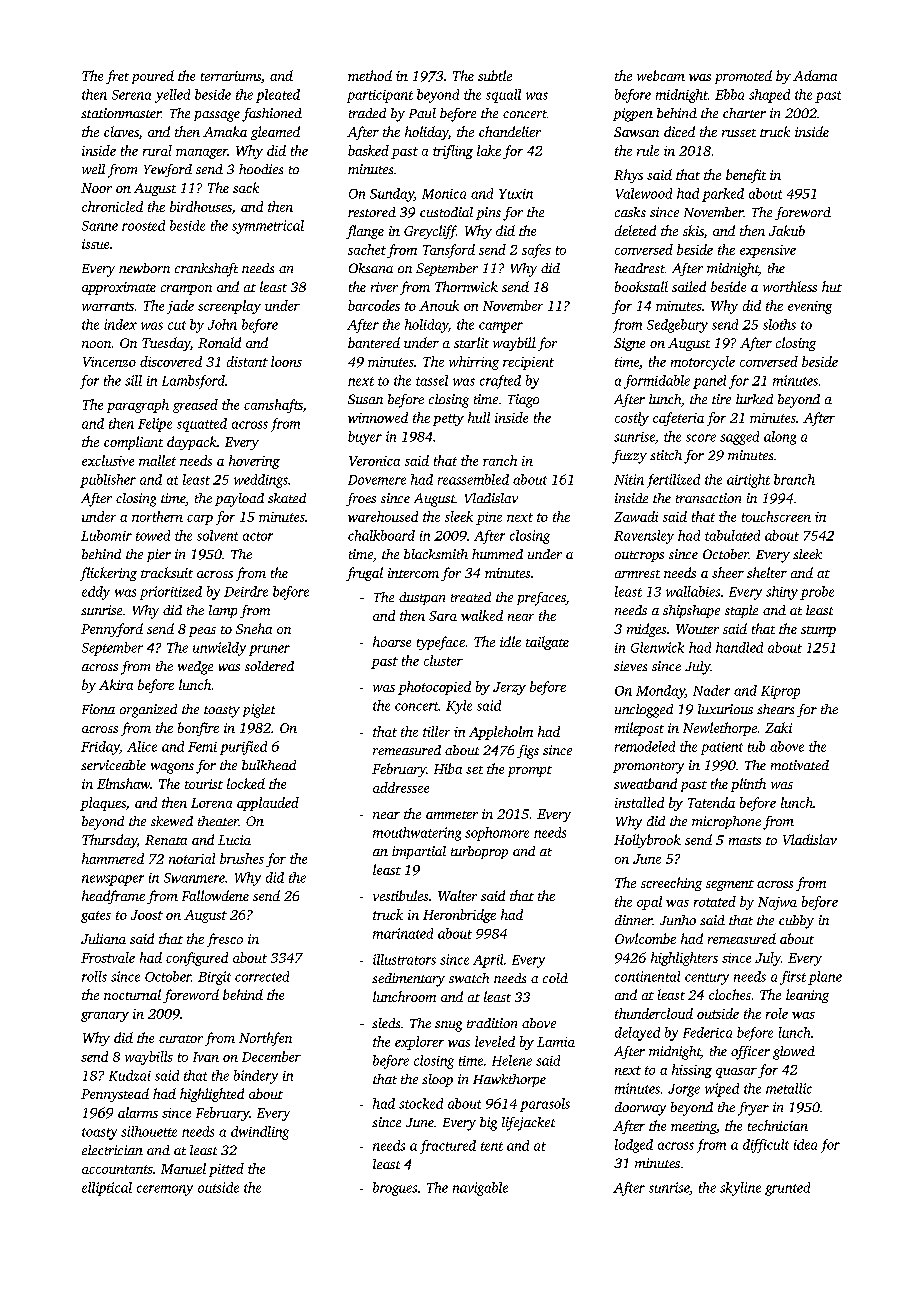 Image resolution: width=924 pixels, height=1308 pixels. Describe the element at coordinates (679, 131) in the image. I see `diced` at that location.
